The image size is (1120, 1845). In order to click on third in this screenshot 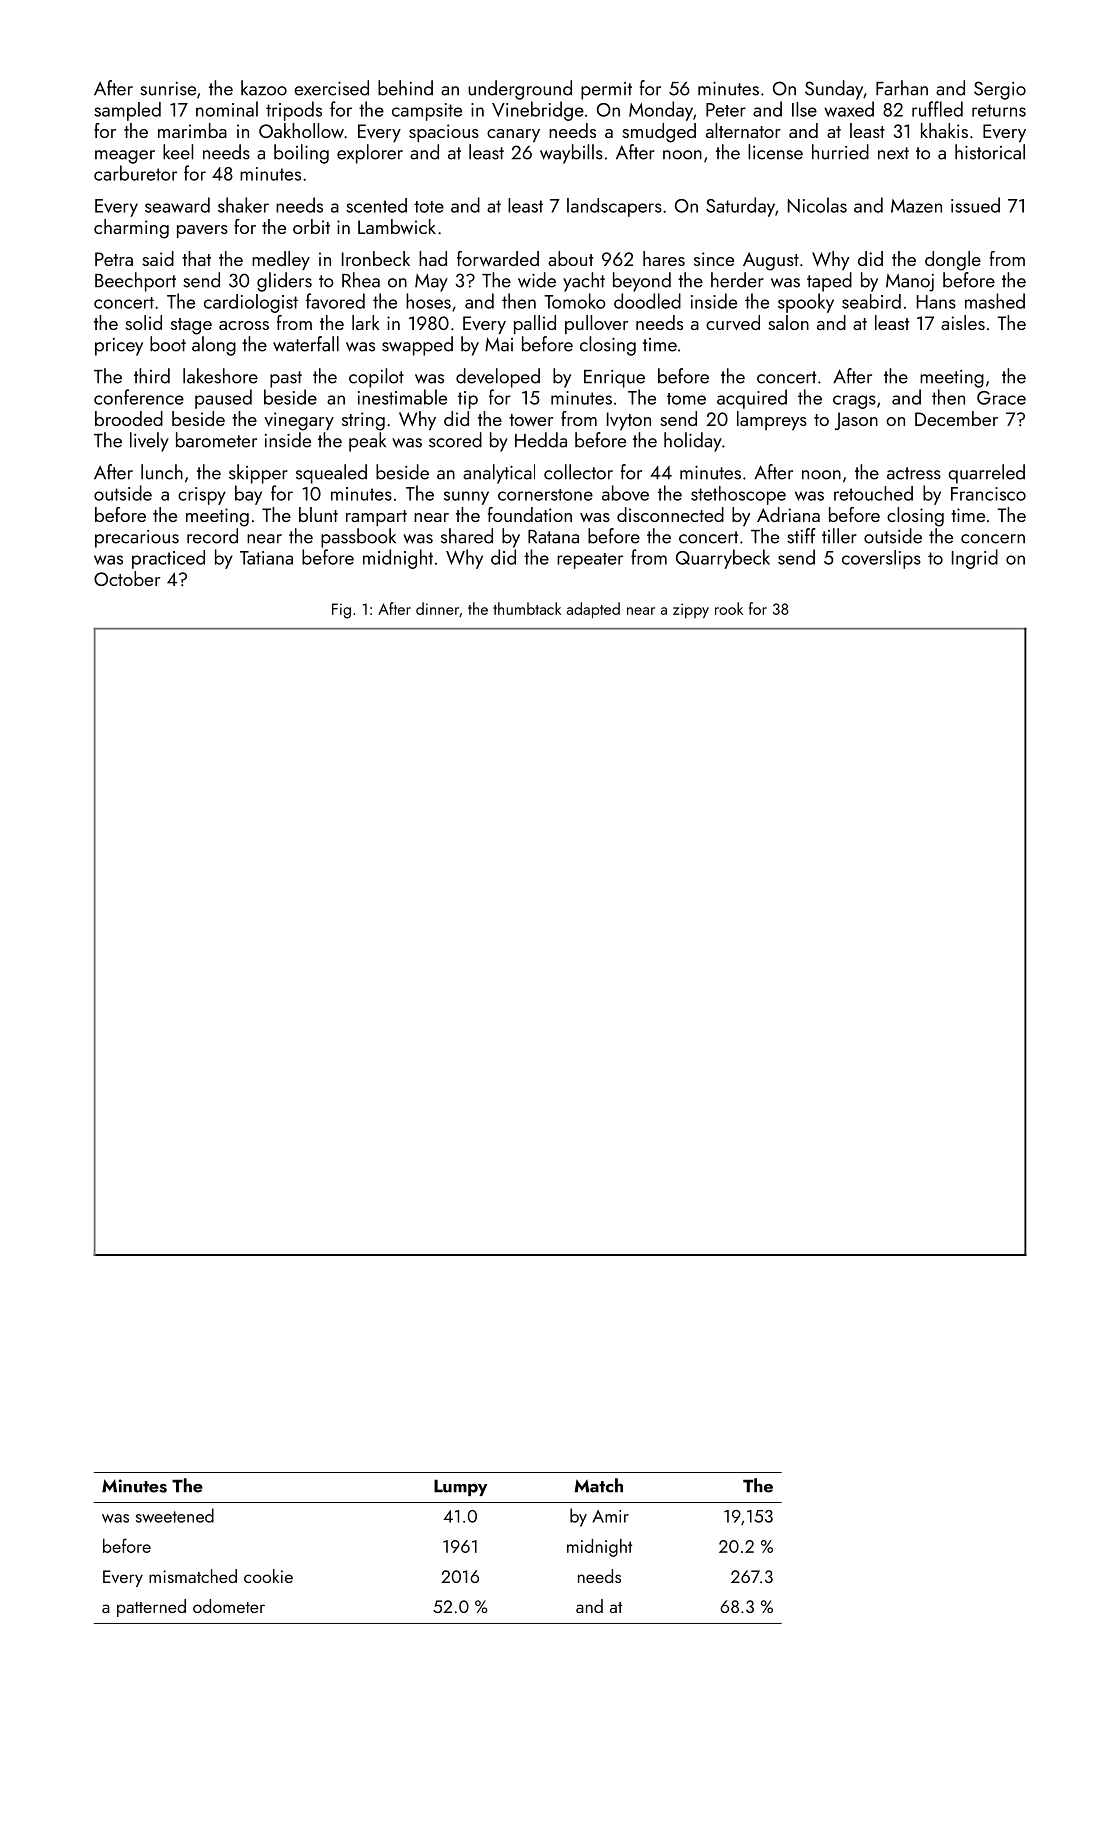, I will do `click(152, 376)`.
